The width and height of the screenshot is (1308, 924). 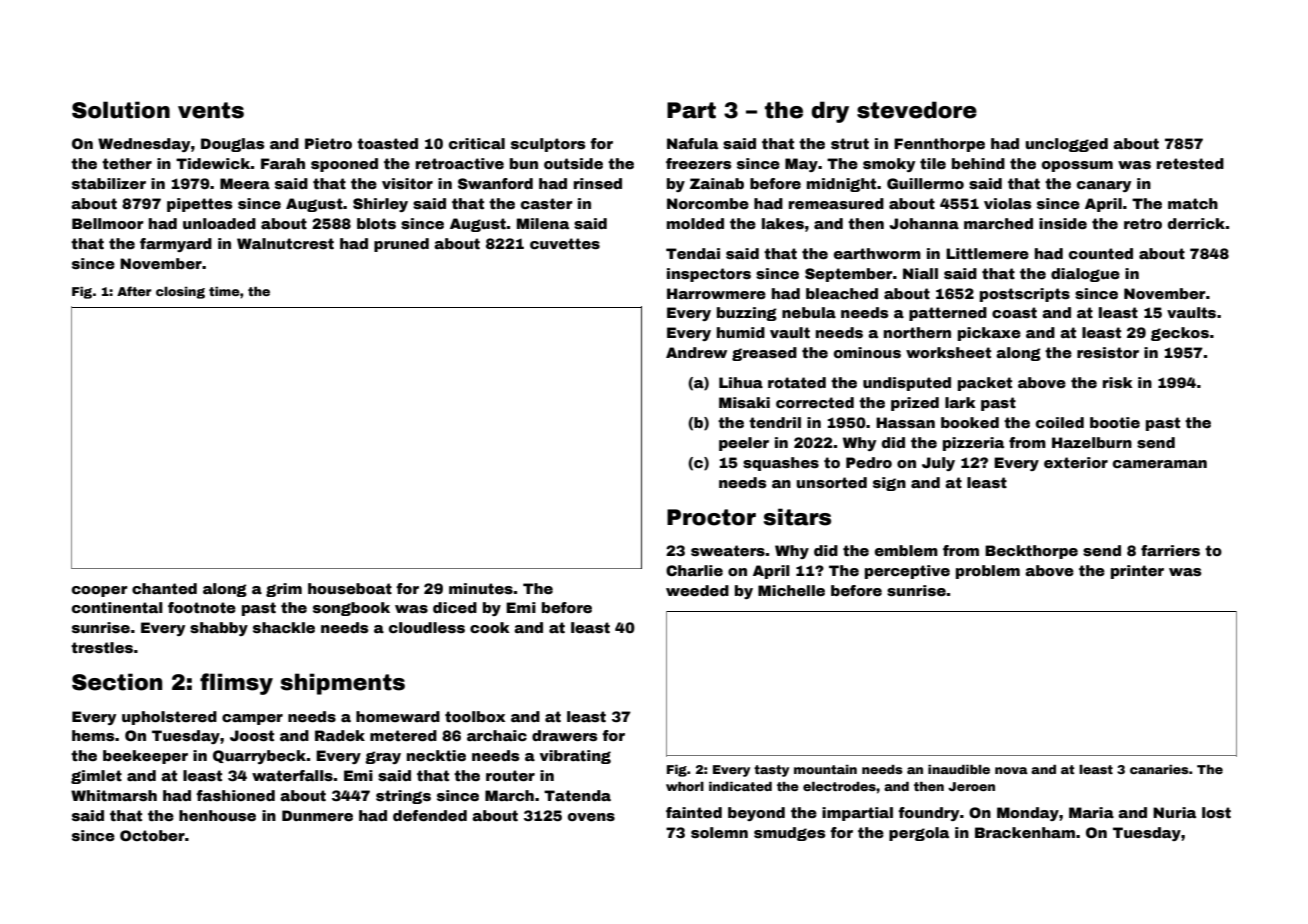 I want to click on stevedore, so click(x=917, y=110).
